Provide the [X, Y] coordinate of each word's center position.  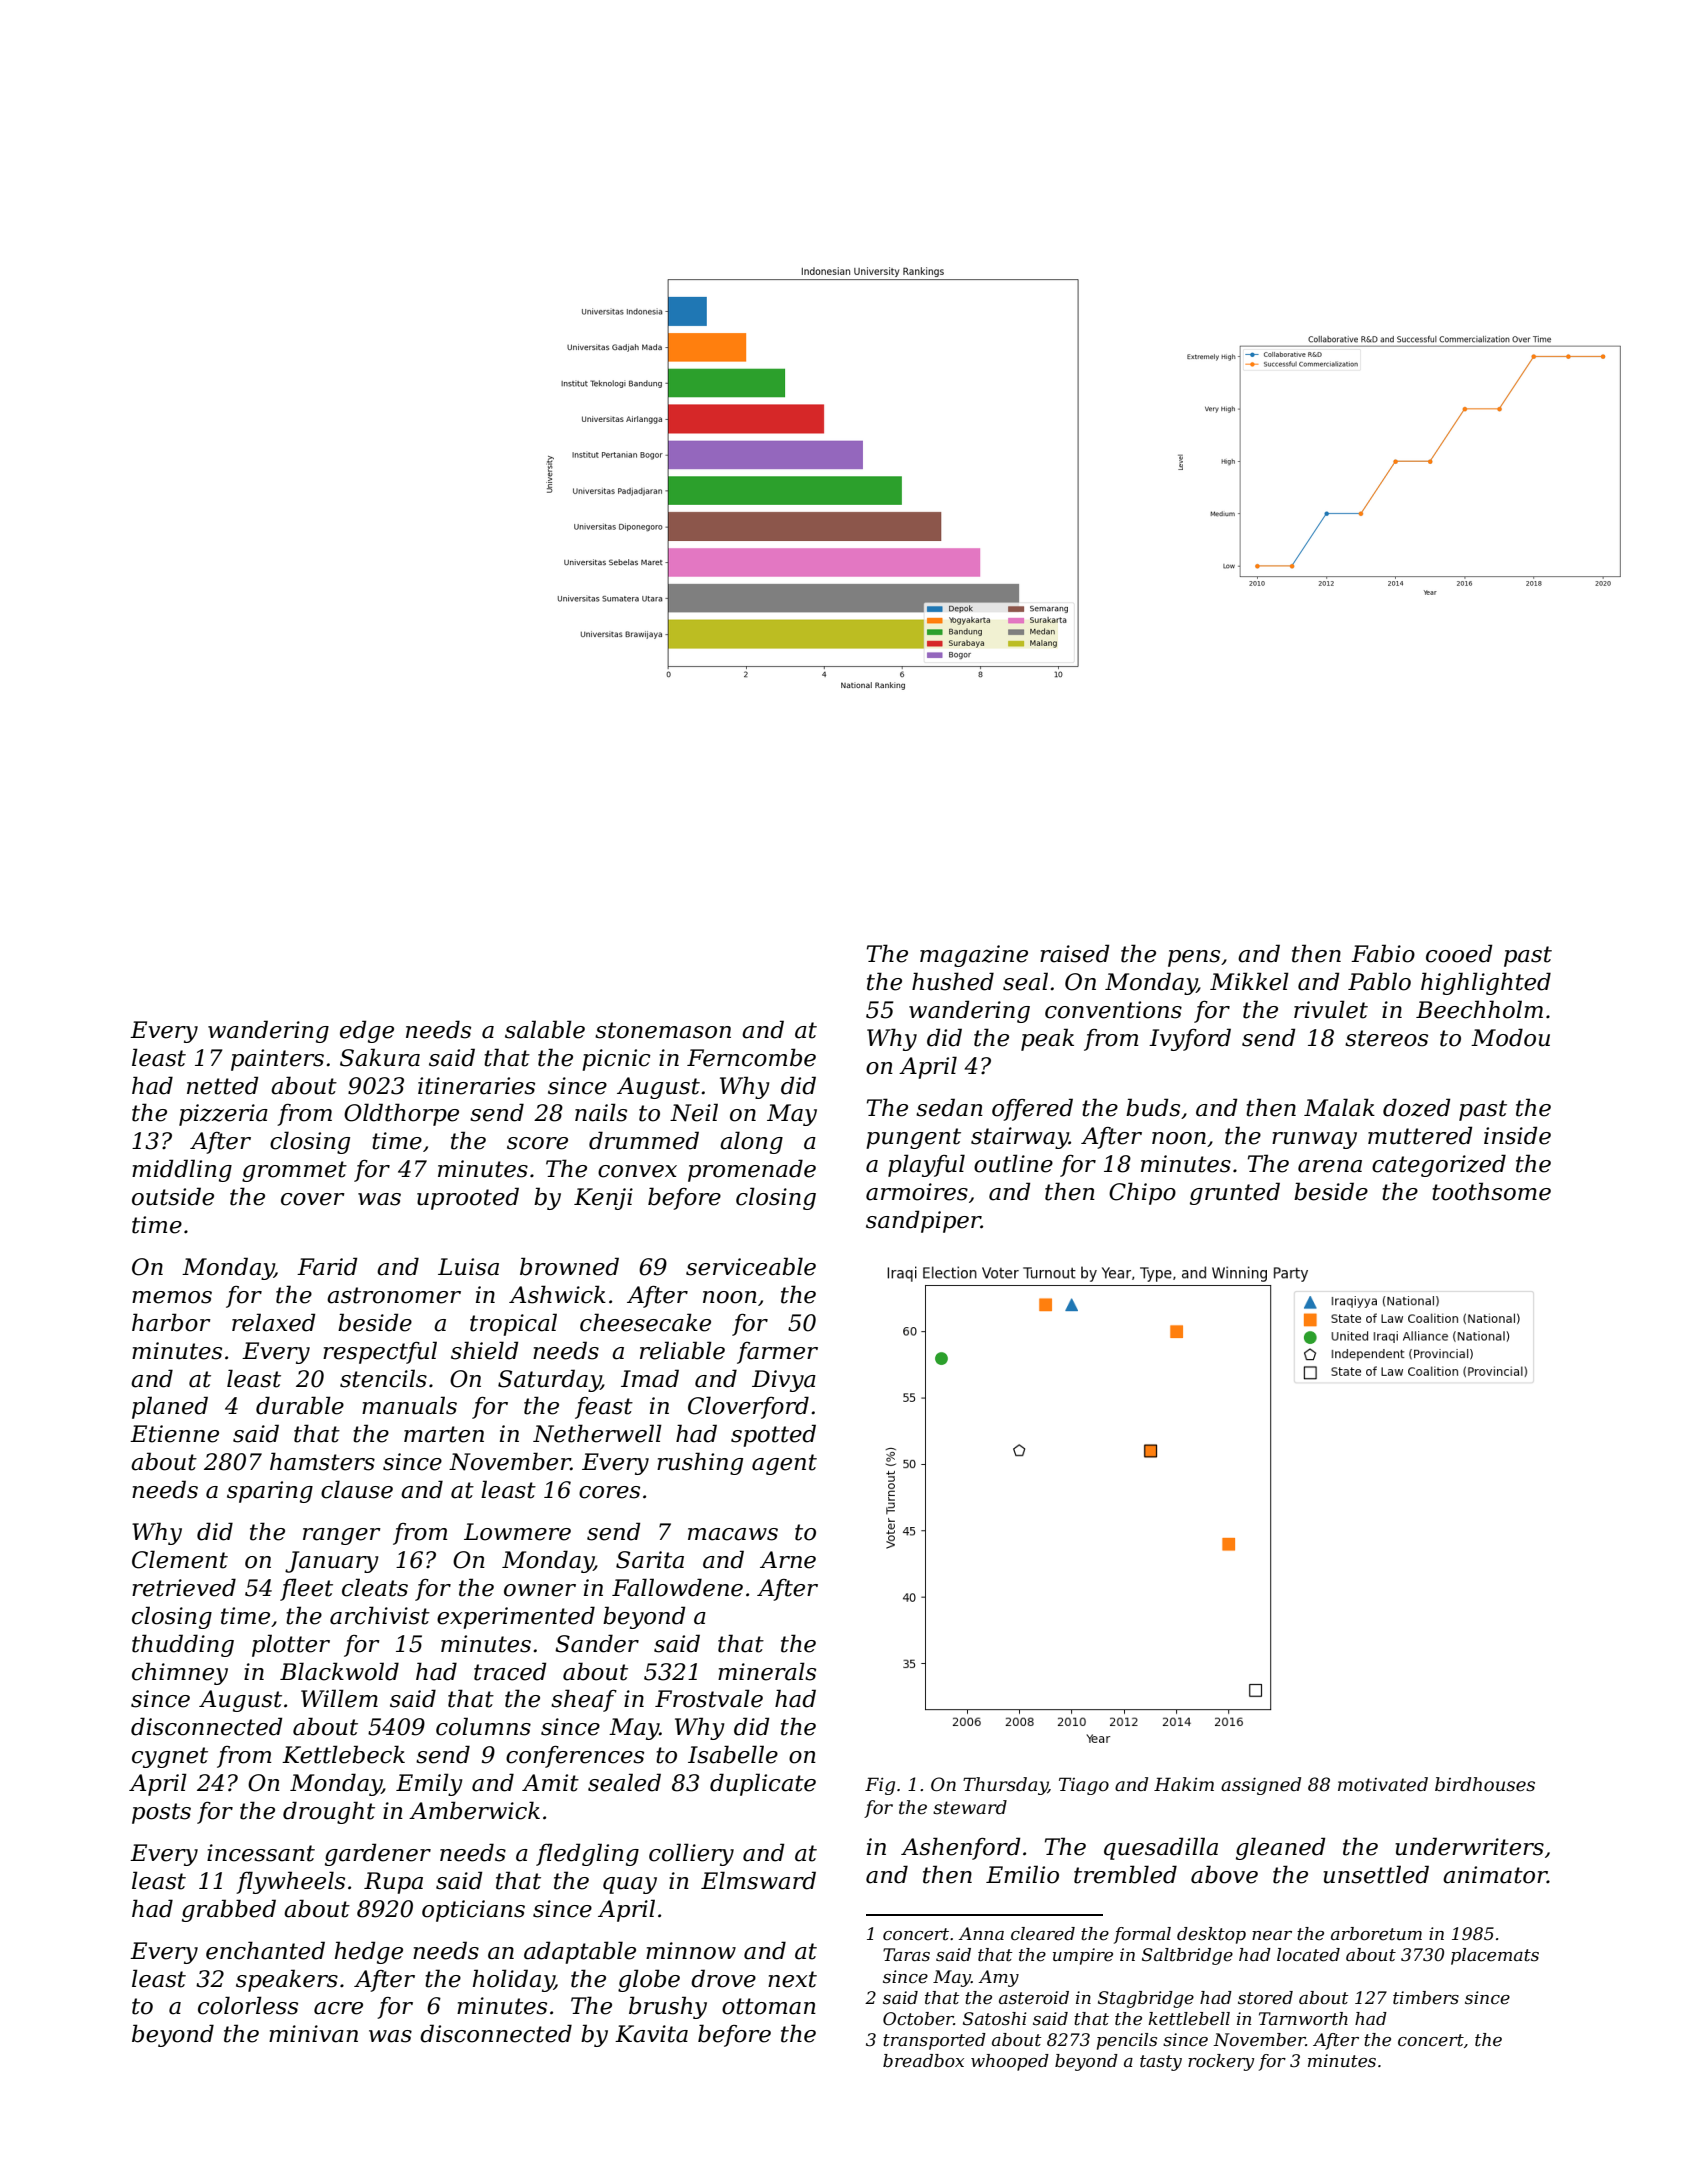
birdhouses [1485, 1784]
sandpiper [923, 1221]
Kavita [651, 2034]
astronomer [394, 1295]
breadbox [923, 2061]
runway [1314, 1140]
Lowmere [517, 1532]
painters [277, 1060]
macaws [733, 1534]
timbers [1426, 1998]
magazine [974, 956]
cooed [1459, 953]
